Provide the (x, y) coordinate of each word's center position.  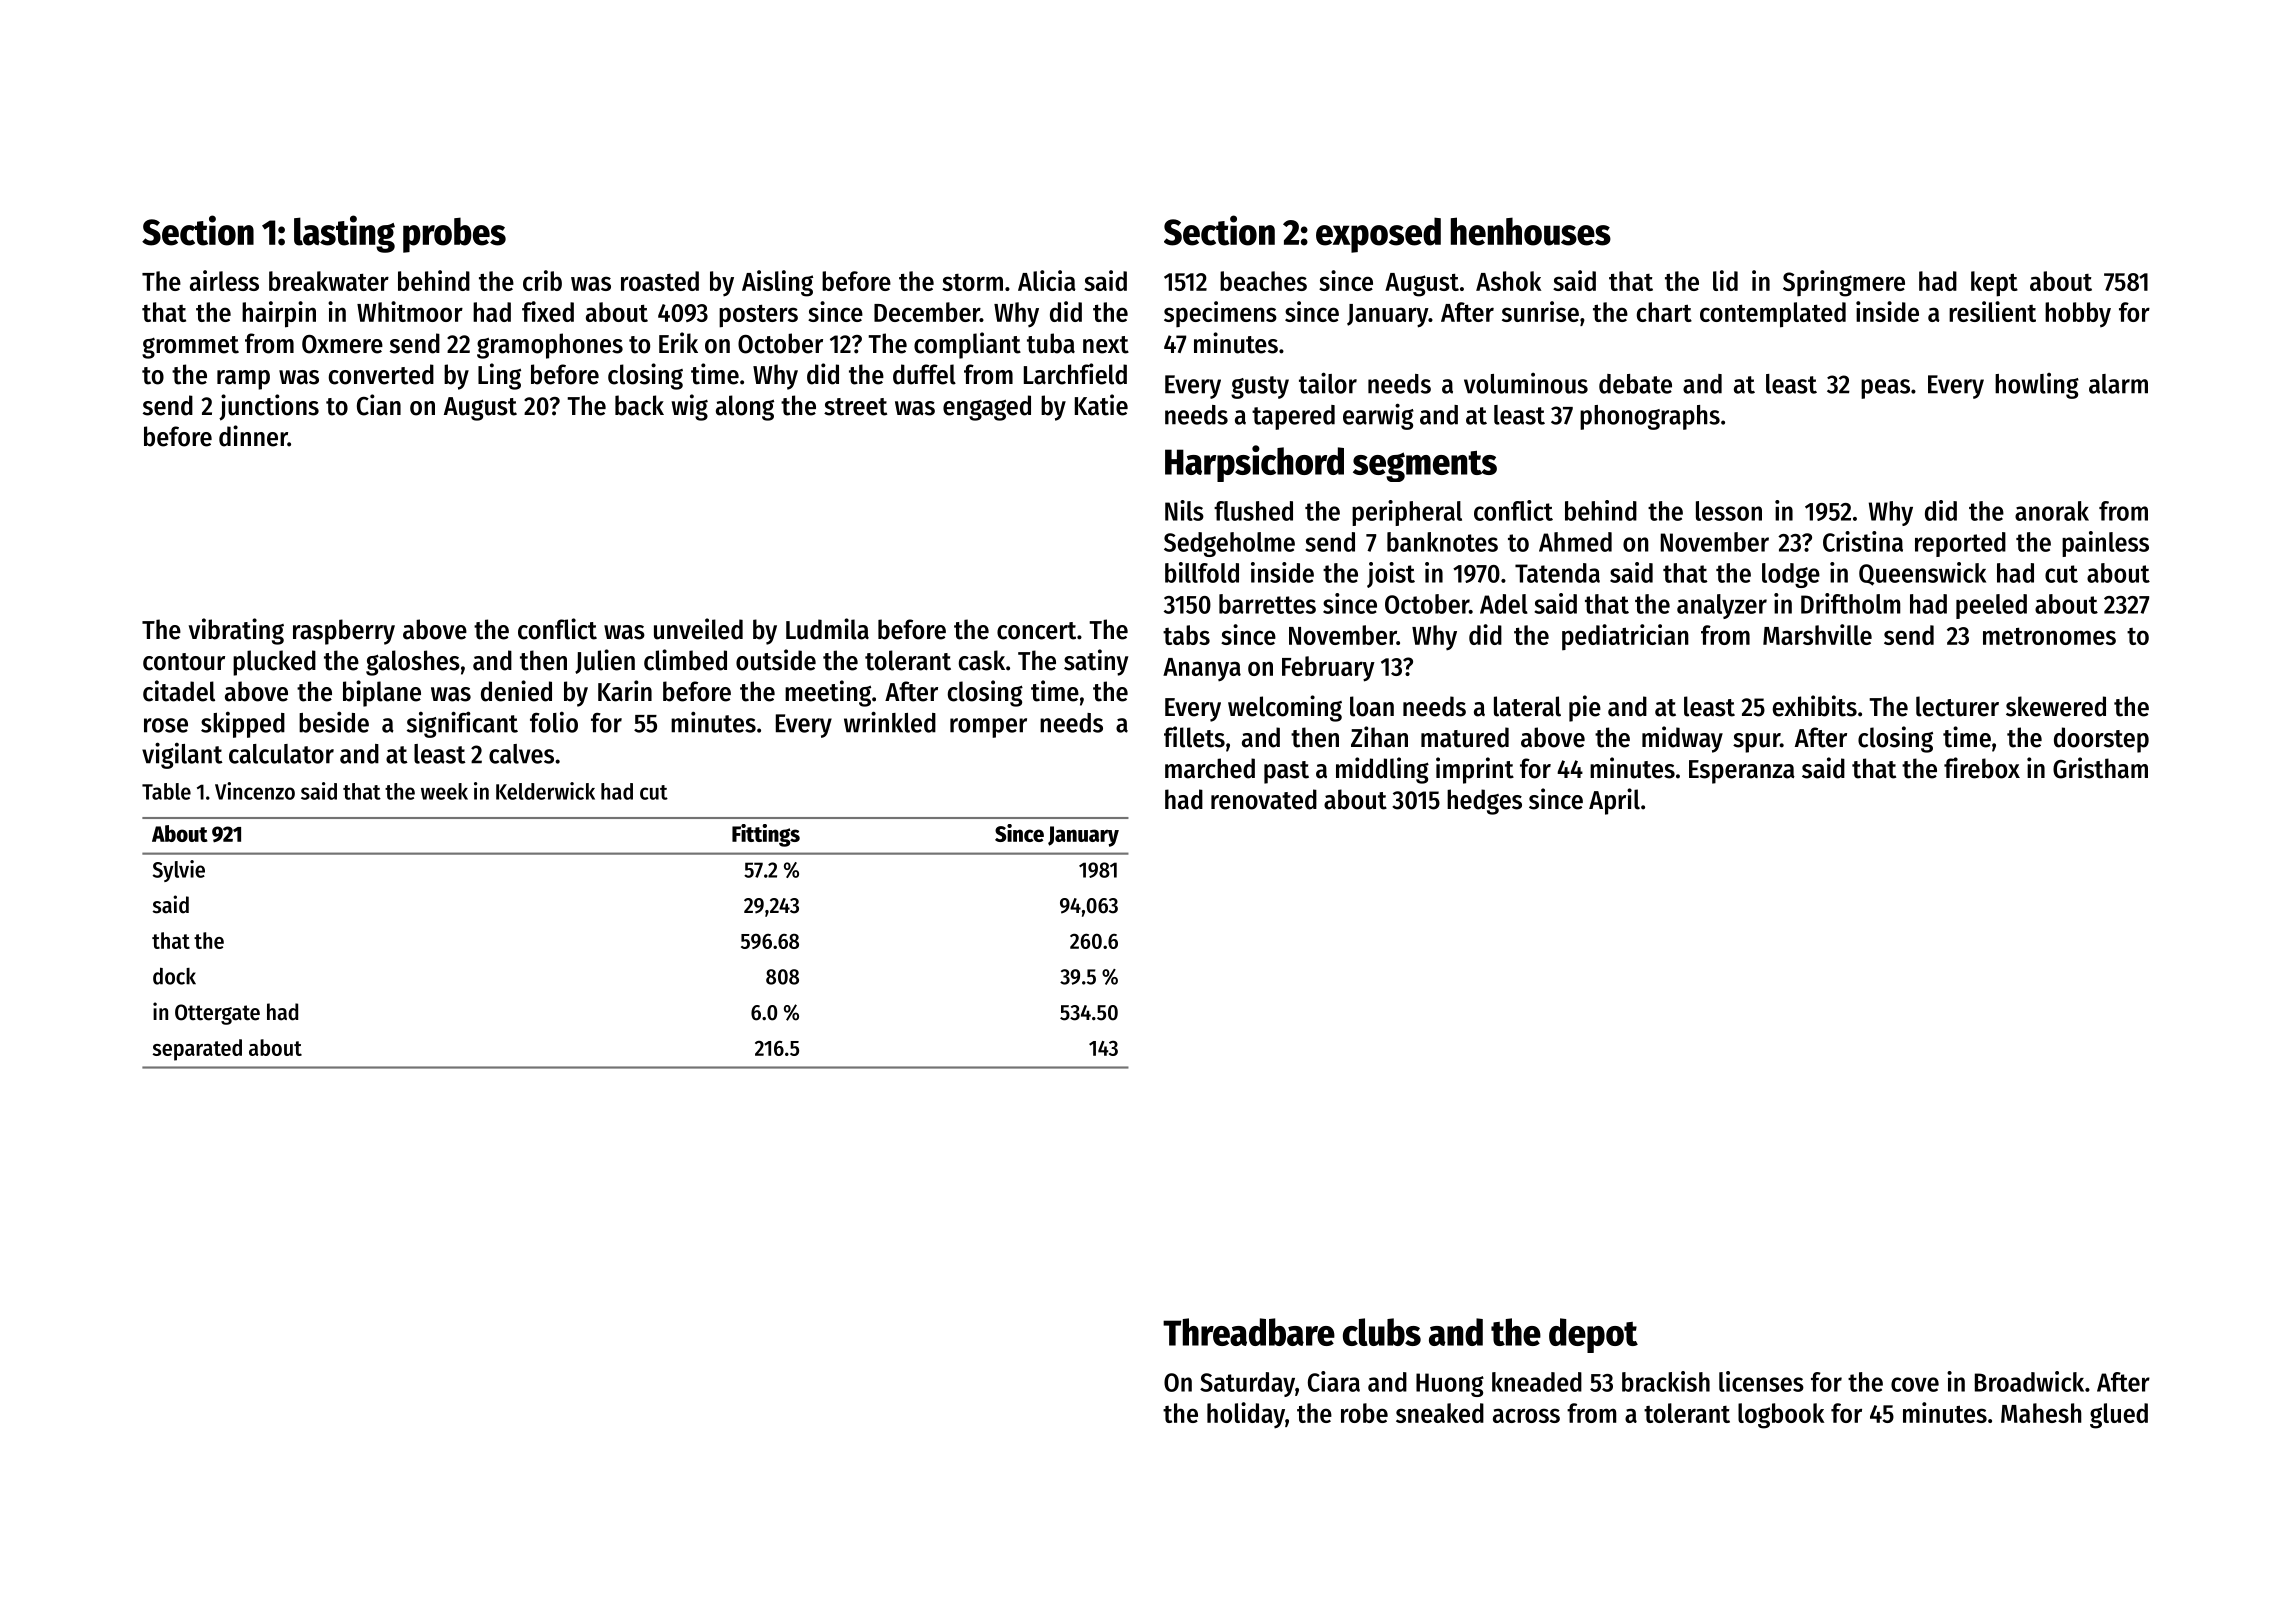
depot (1593, 1335)
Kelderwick (545, 791)
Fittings (766, 835)
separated (197, 1050)
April (1614, 801)
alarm (2118, 384)
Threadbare (1249, 1332)
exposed (1378, 235)
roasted (660, 281)
